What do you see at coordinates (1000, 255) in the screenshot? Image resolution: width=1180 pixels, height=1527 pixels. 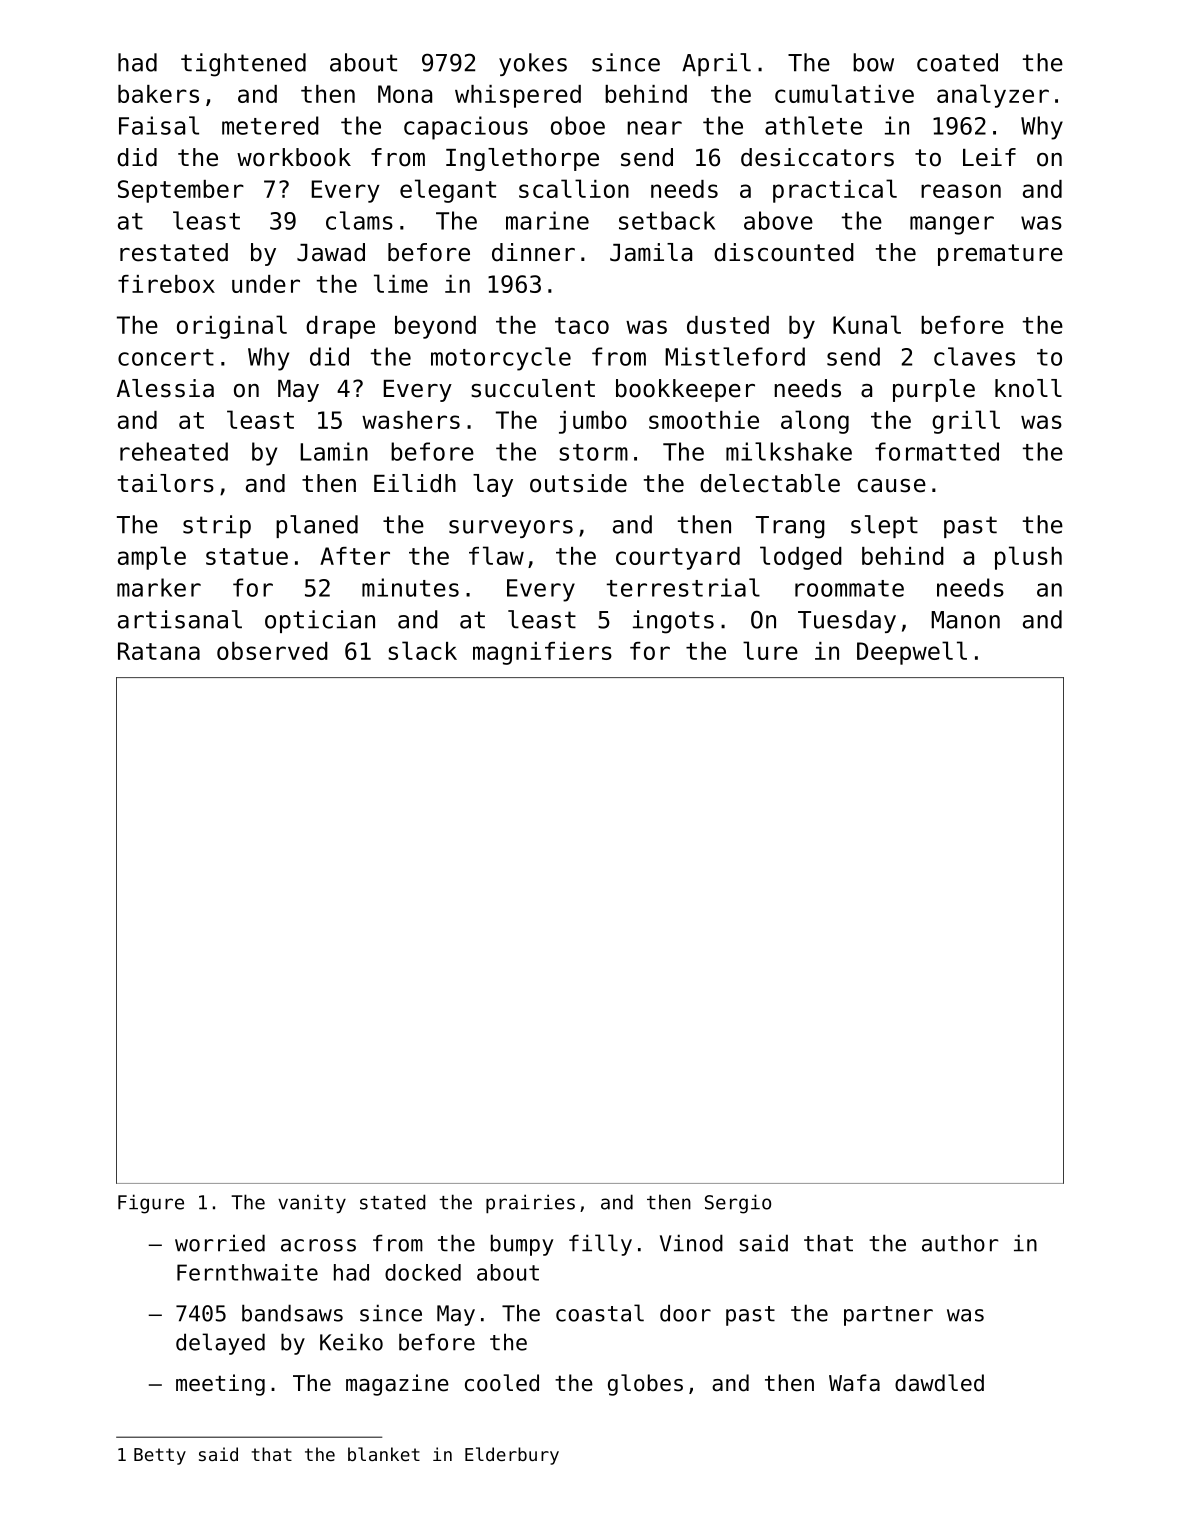 I see `premature` at bounding box center [1000, 255].
